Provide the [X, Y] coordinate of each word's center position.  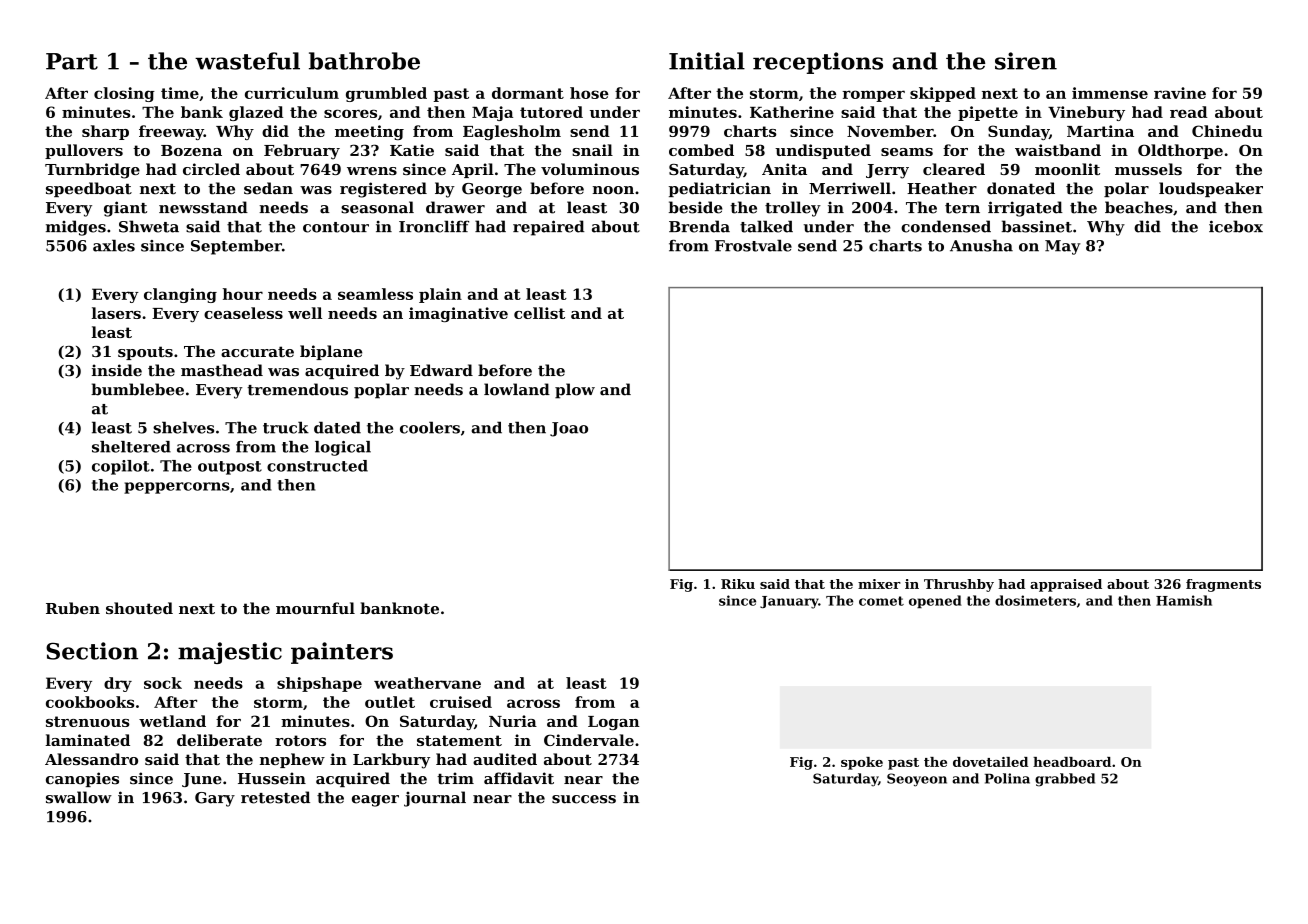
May [1063, 247]
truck [286, 428]
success [584, 799]
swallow [79, 797]
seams [907, 152]
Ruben [73, 608]
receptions [818, 63]
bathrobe [364, 61]
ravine [1180, 93]
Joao [569, 429]
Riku [738, 584]
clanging [180, 295]
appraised [1066, 585]
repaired [549, 228]
